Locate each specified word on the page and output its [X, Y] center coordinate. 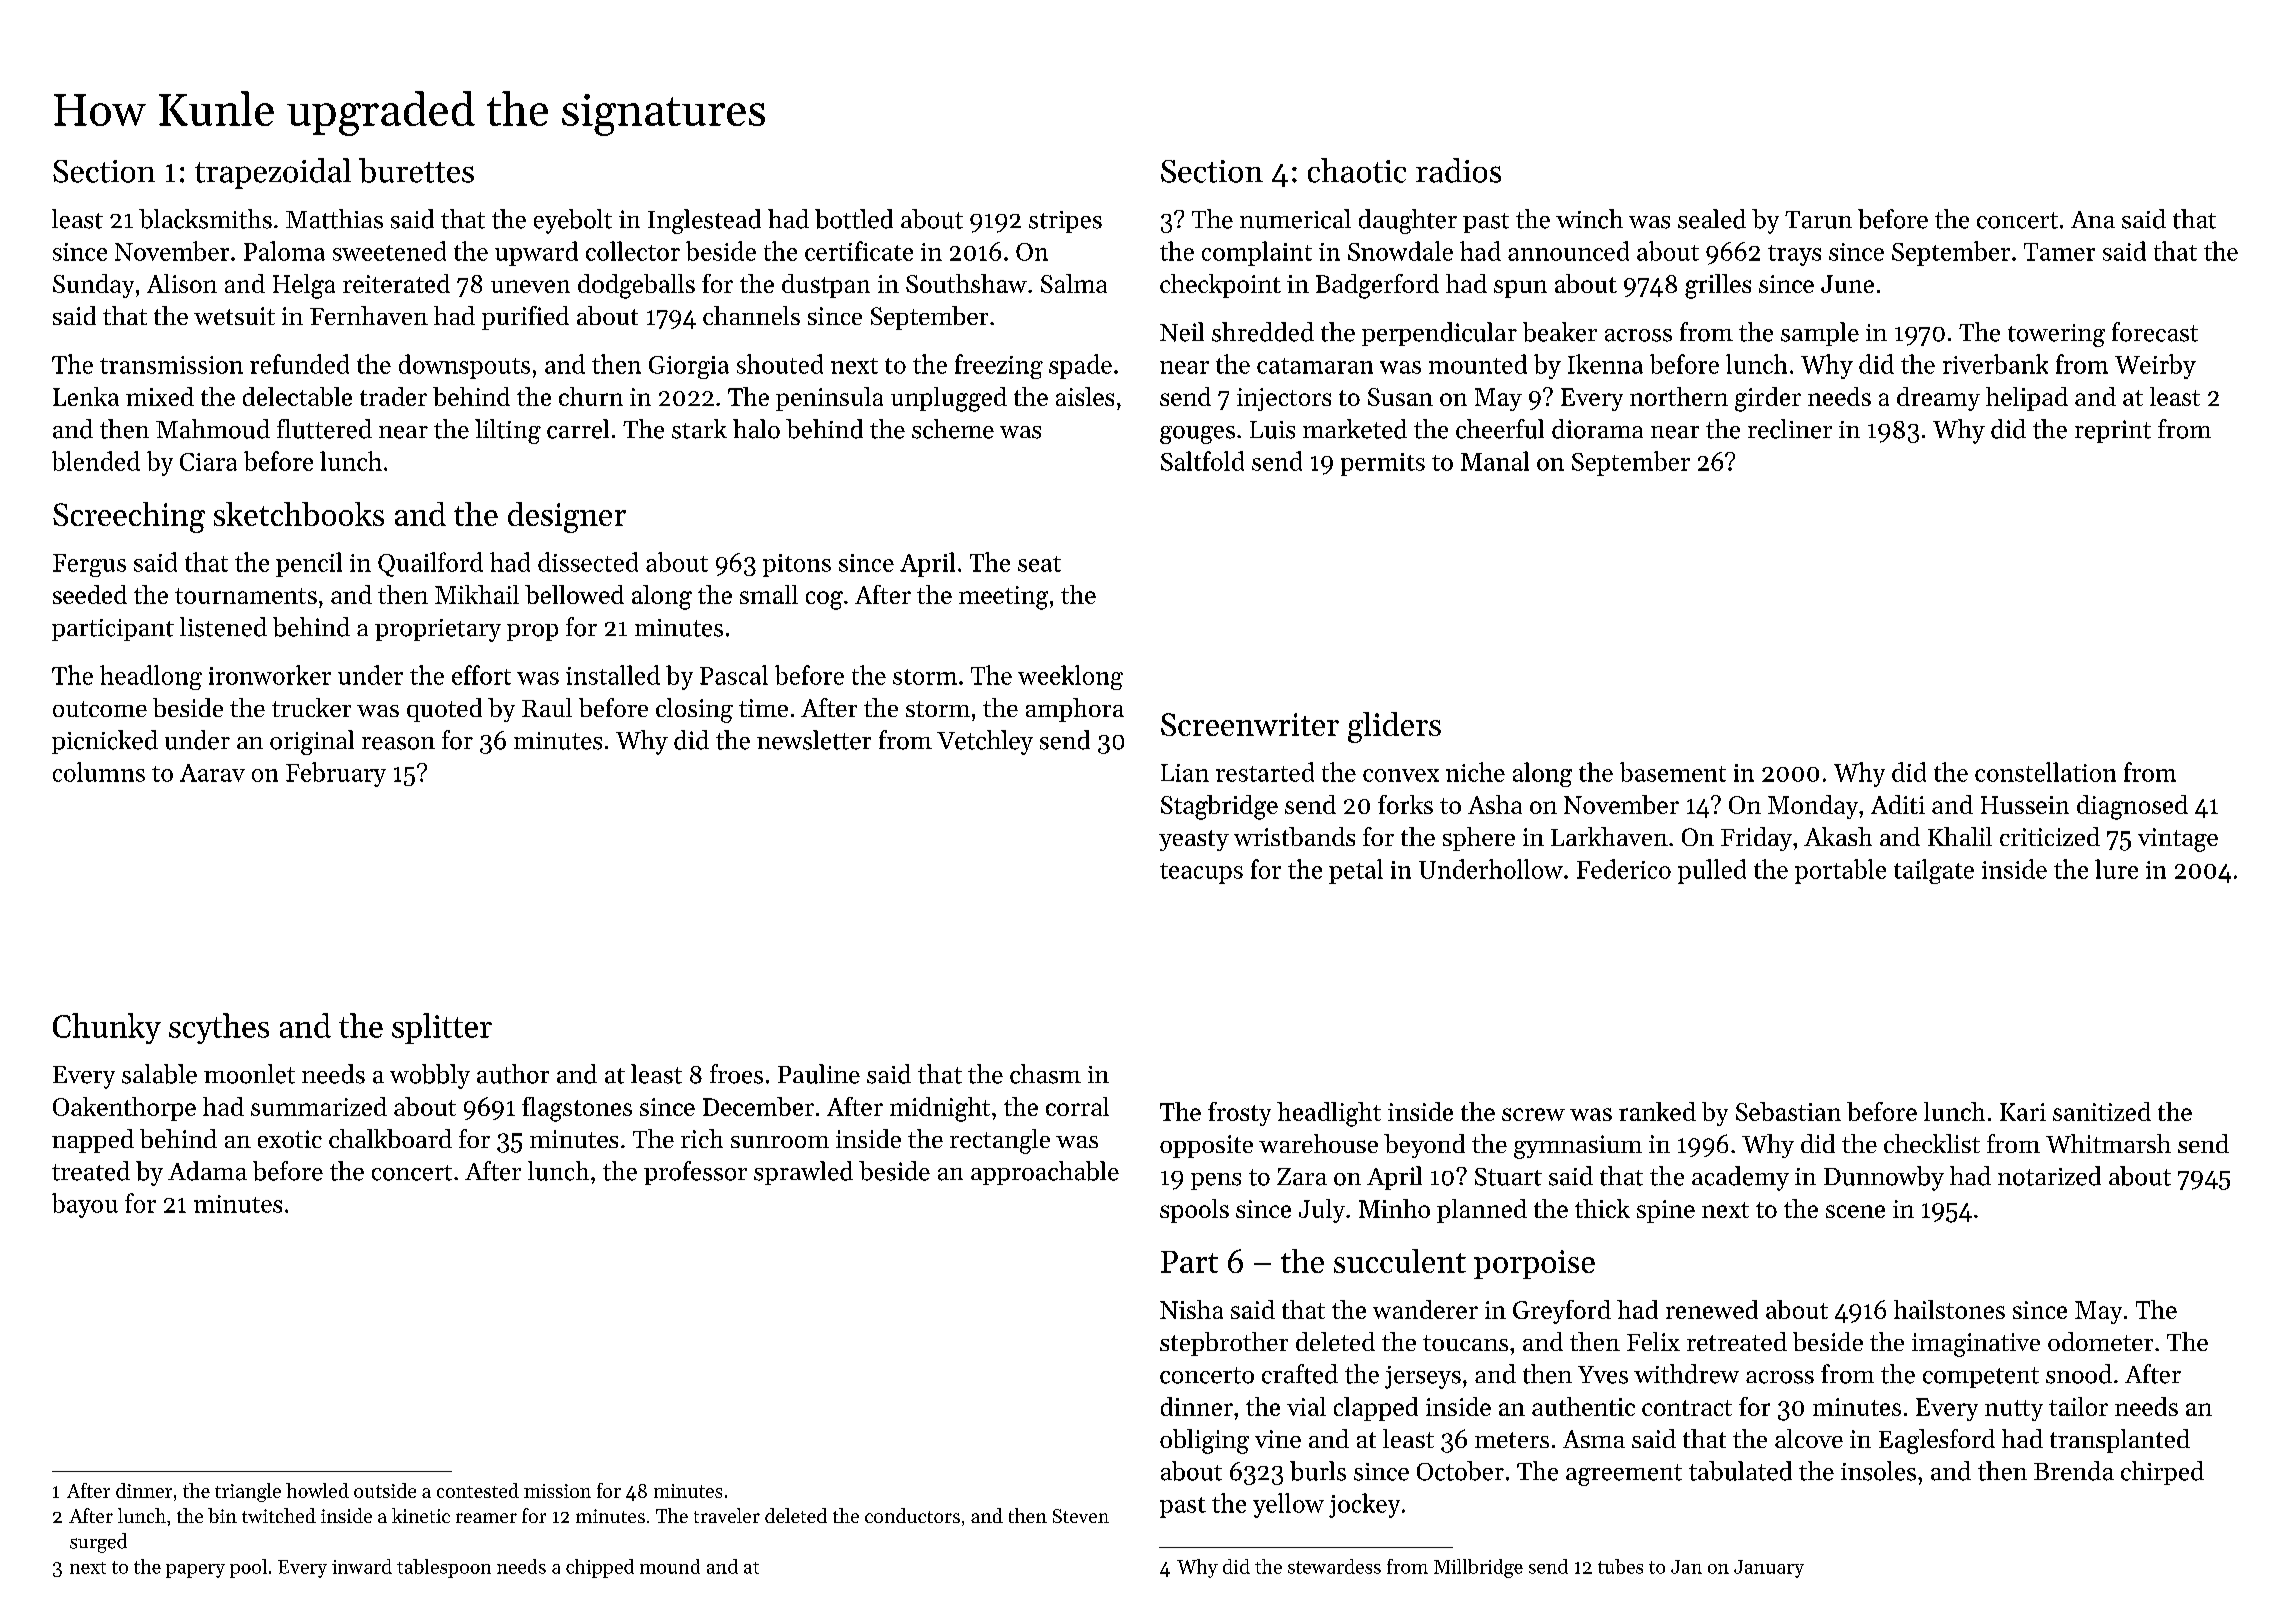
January [1769, 1569]
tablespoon [444, 1568]
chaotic [1357, 170]
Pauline [819, 1074]
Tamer [2059, 252]
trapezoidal [273, 173]
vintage [2178, 840]
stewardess [1334, 1566]
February [336, 774]
